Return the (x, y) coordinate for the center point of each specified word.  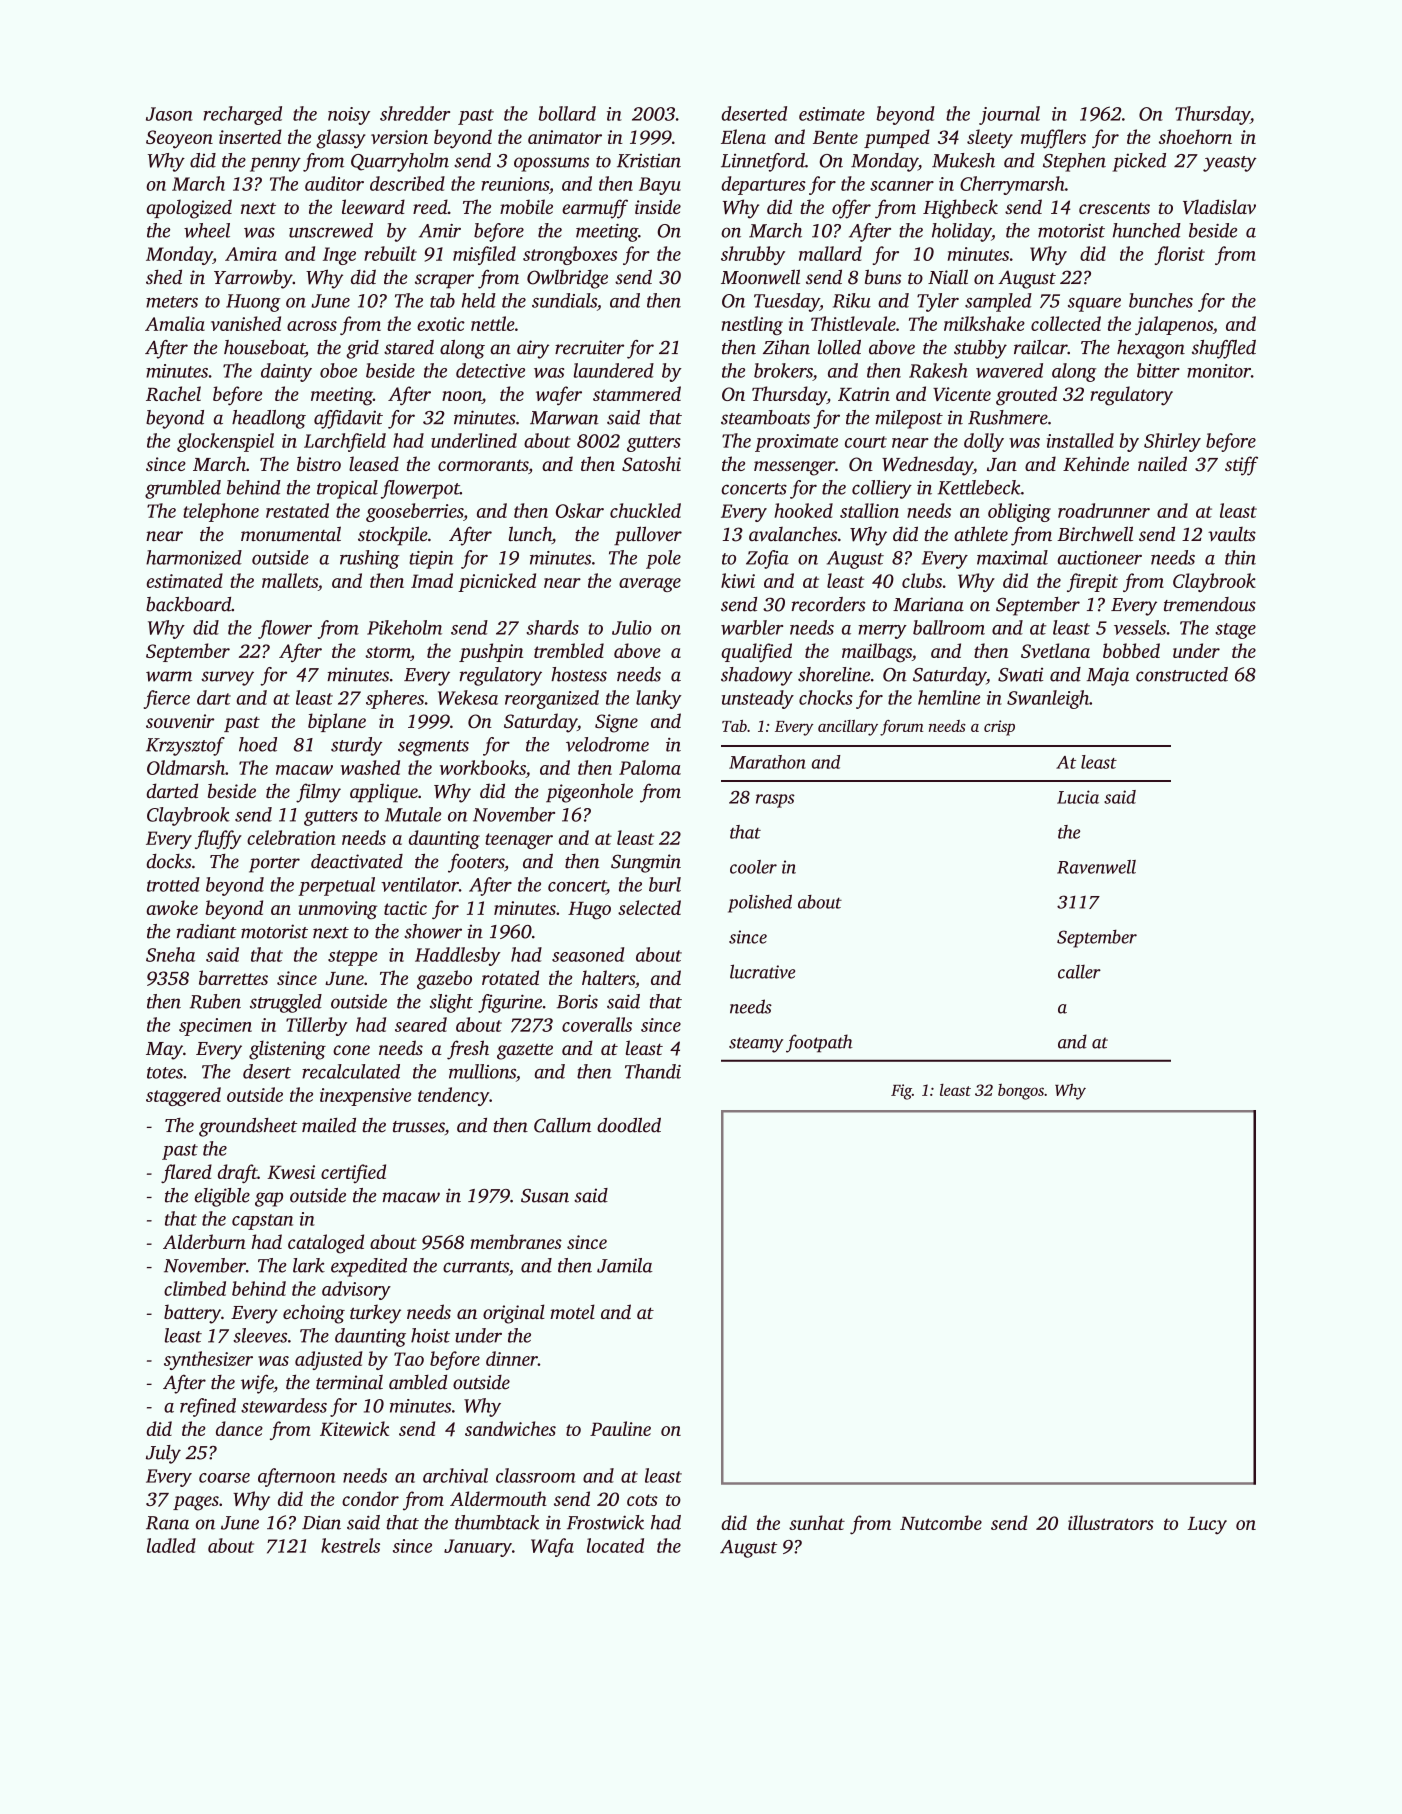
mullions (482, 1071)
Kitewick (354, 1428)
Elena (743, 136)
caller (1079, 972)
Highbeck (960, 209)
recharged (242, 115)
